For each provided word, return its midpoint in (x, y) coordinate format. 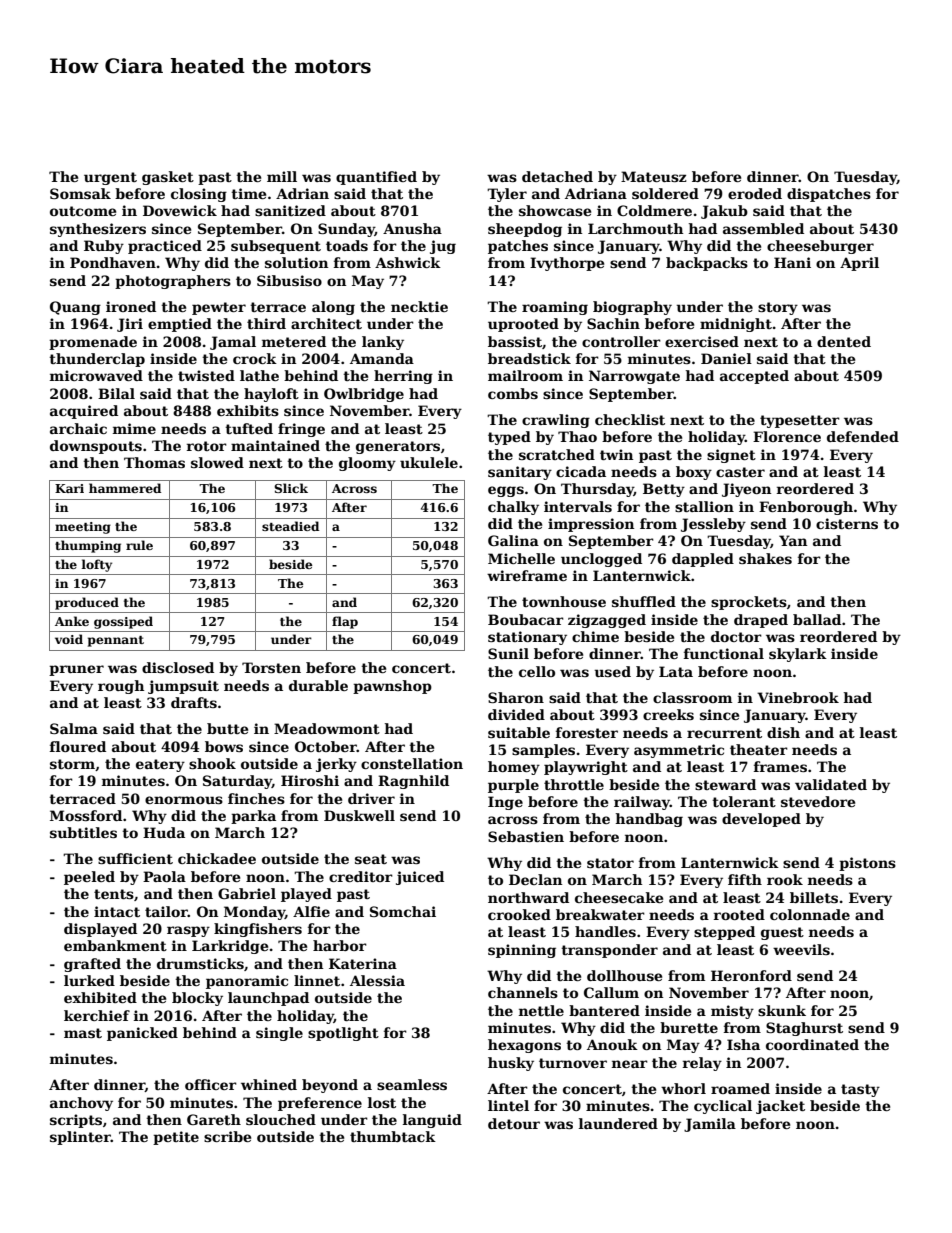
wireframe (527, 575)
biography (632, 308)
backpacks (707, 264)
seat (371, 859)
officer (211, 1084)
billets (814, 897)
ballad (817, 619)
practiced (165, 247)
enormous (184, 800)
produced (87, 603)
